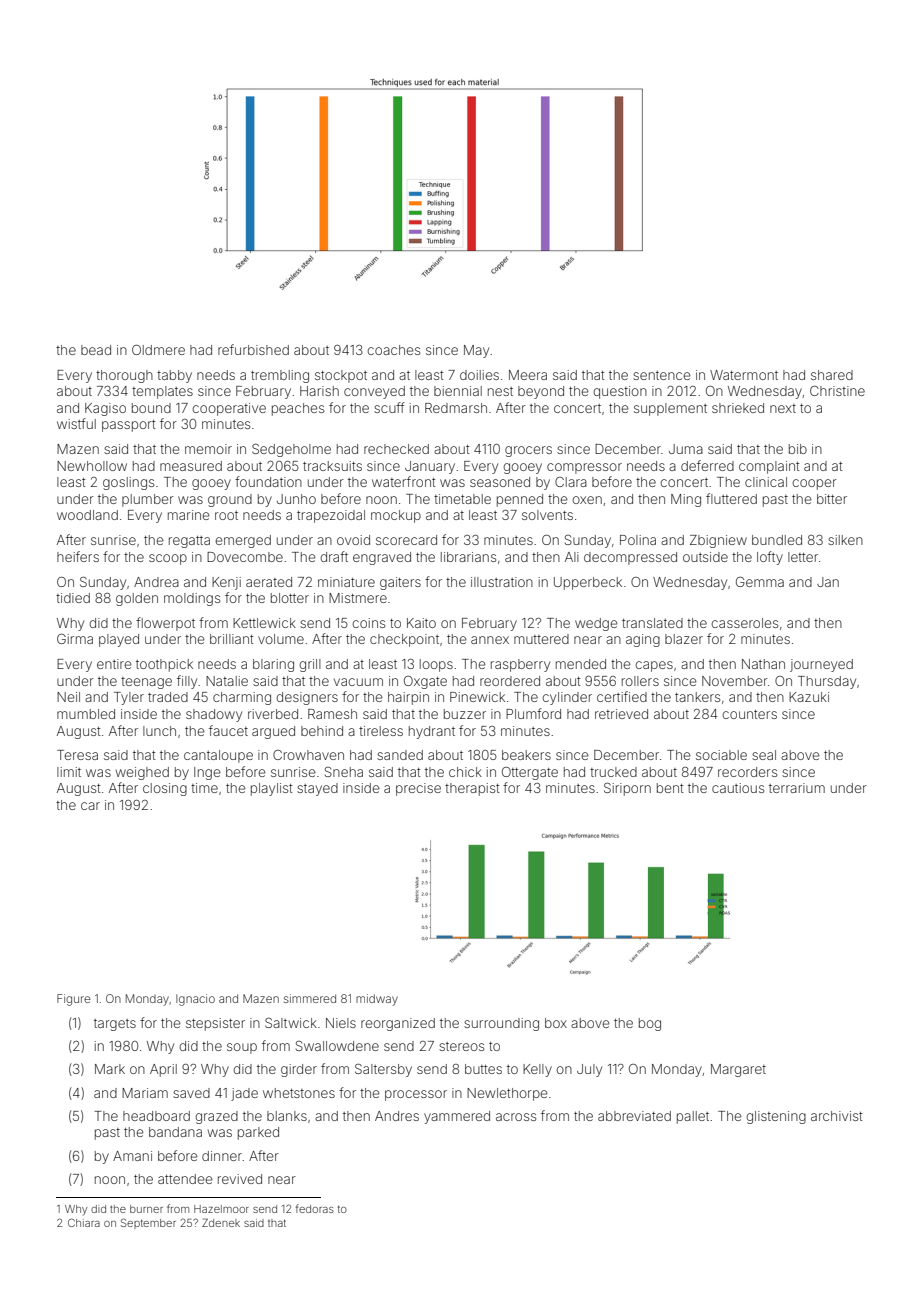  I want to click on fedoras, so click(315, 1208).
